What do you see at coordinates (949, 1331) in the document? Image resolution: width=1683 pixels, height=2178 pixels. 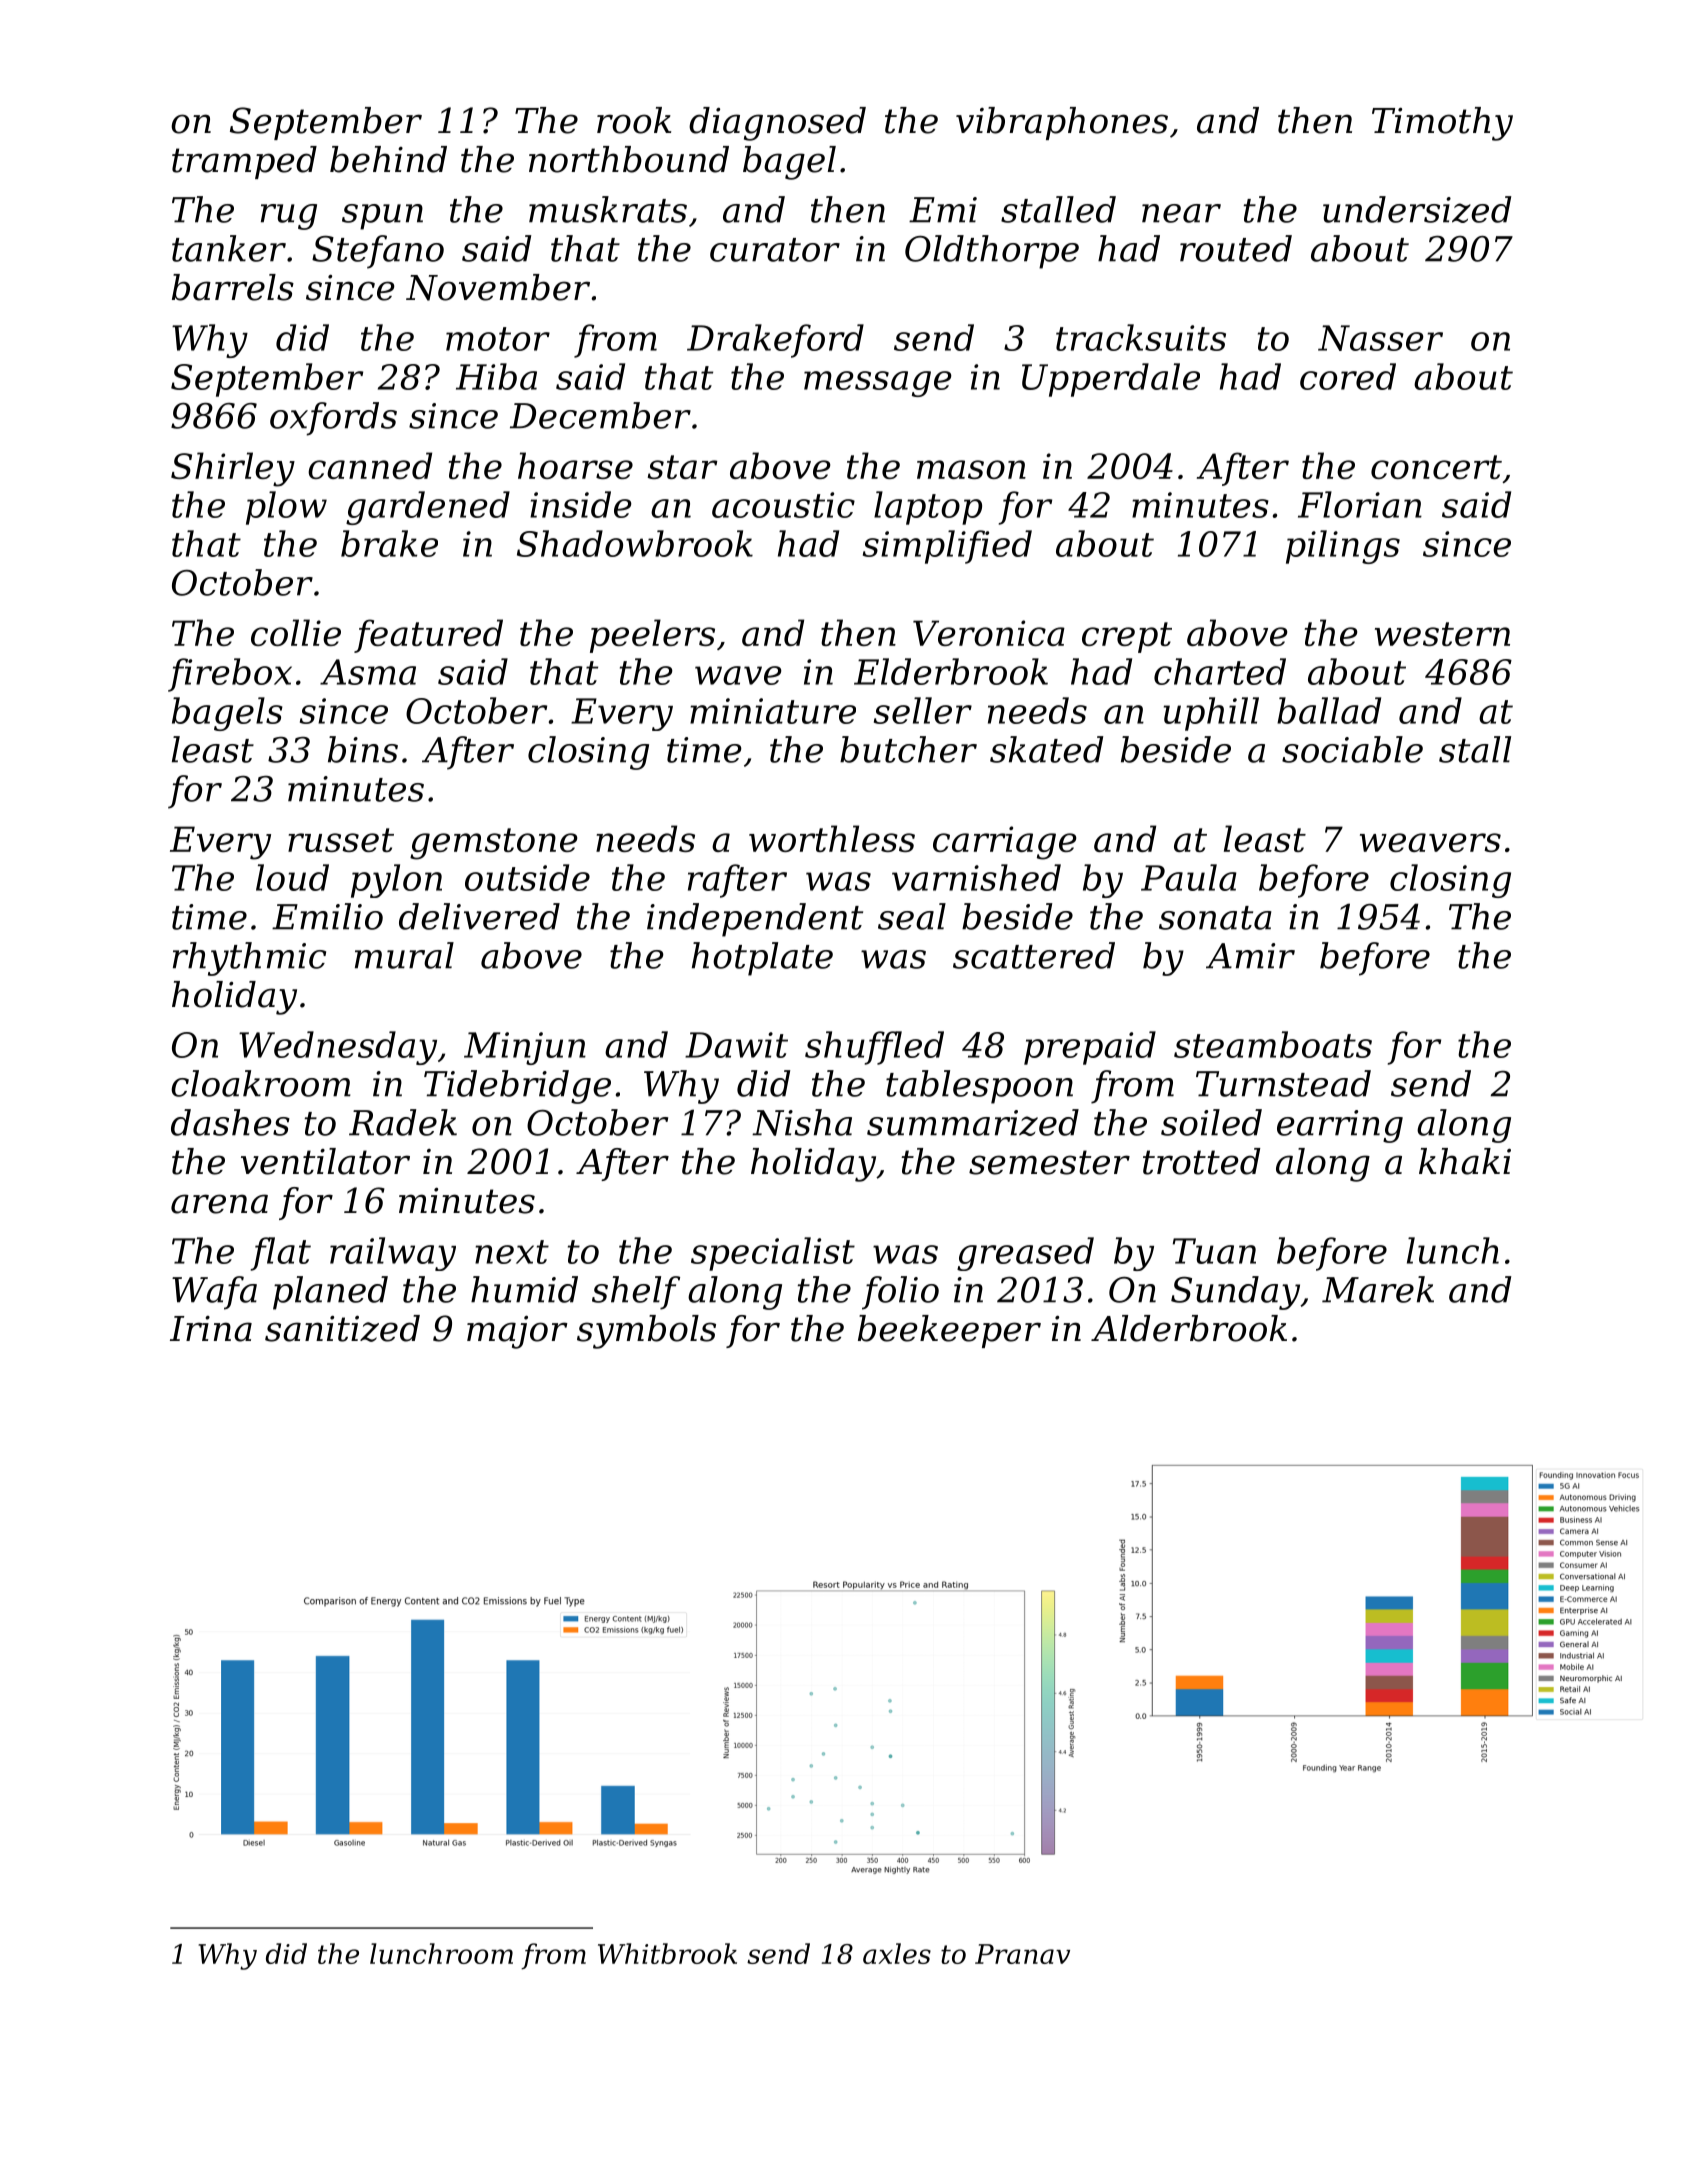 I see `beekeeper` at bounding box center [949, 1331].
